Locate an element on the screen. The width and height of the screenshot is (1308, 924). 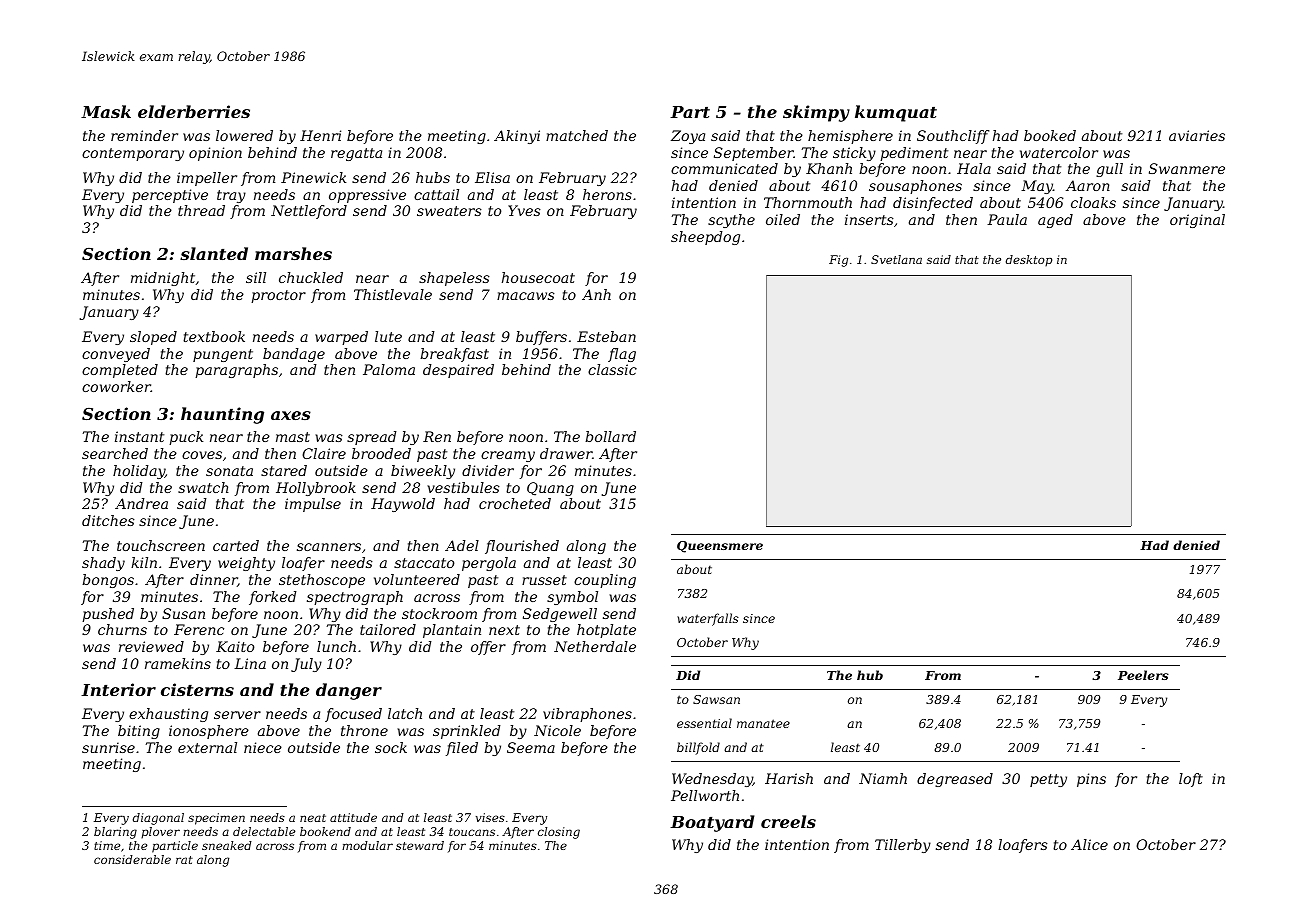
desktop is located at coordinates (1029, 261).
